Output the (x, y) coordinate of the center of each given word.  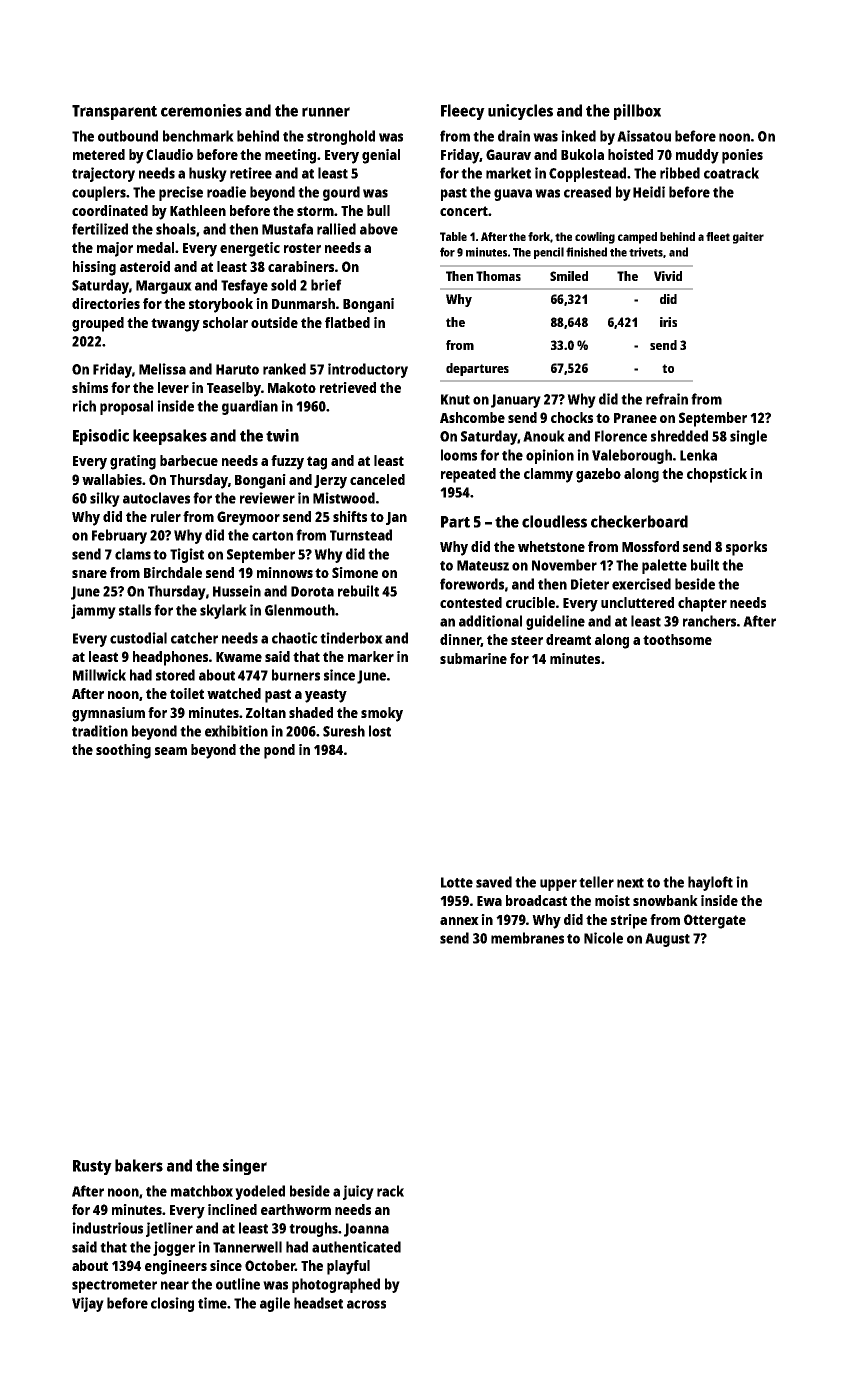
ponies (742, 156)
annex (459, 921)
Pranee (635, 418)
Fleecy (463, 112)
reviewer (267, 498)
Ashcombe (472, 417)
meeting (290, 156)
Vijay (88, 1304)
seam (171, 751)
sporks (746, 548)
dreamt (568, 639)
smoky (382, 714)
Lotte (457, 882)
